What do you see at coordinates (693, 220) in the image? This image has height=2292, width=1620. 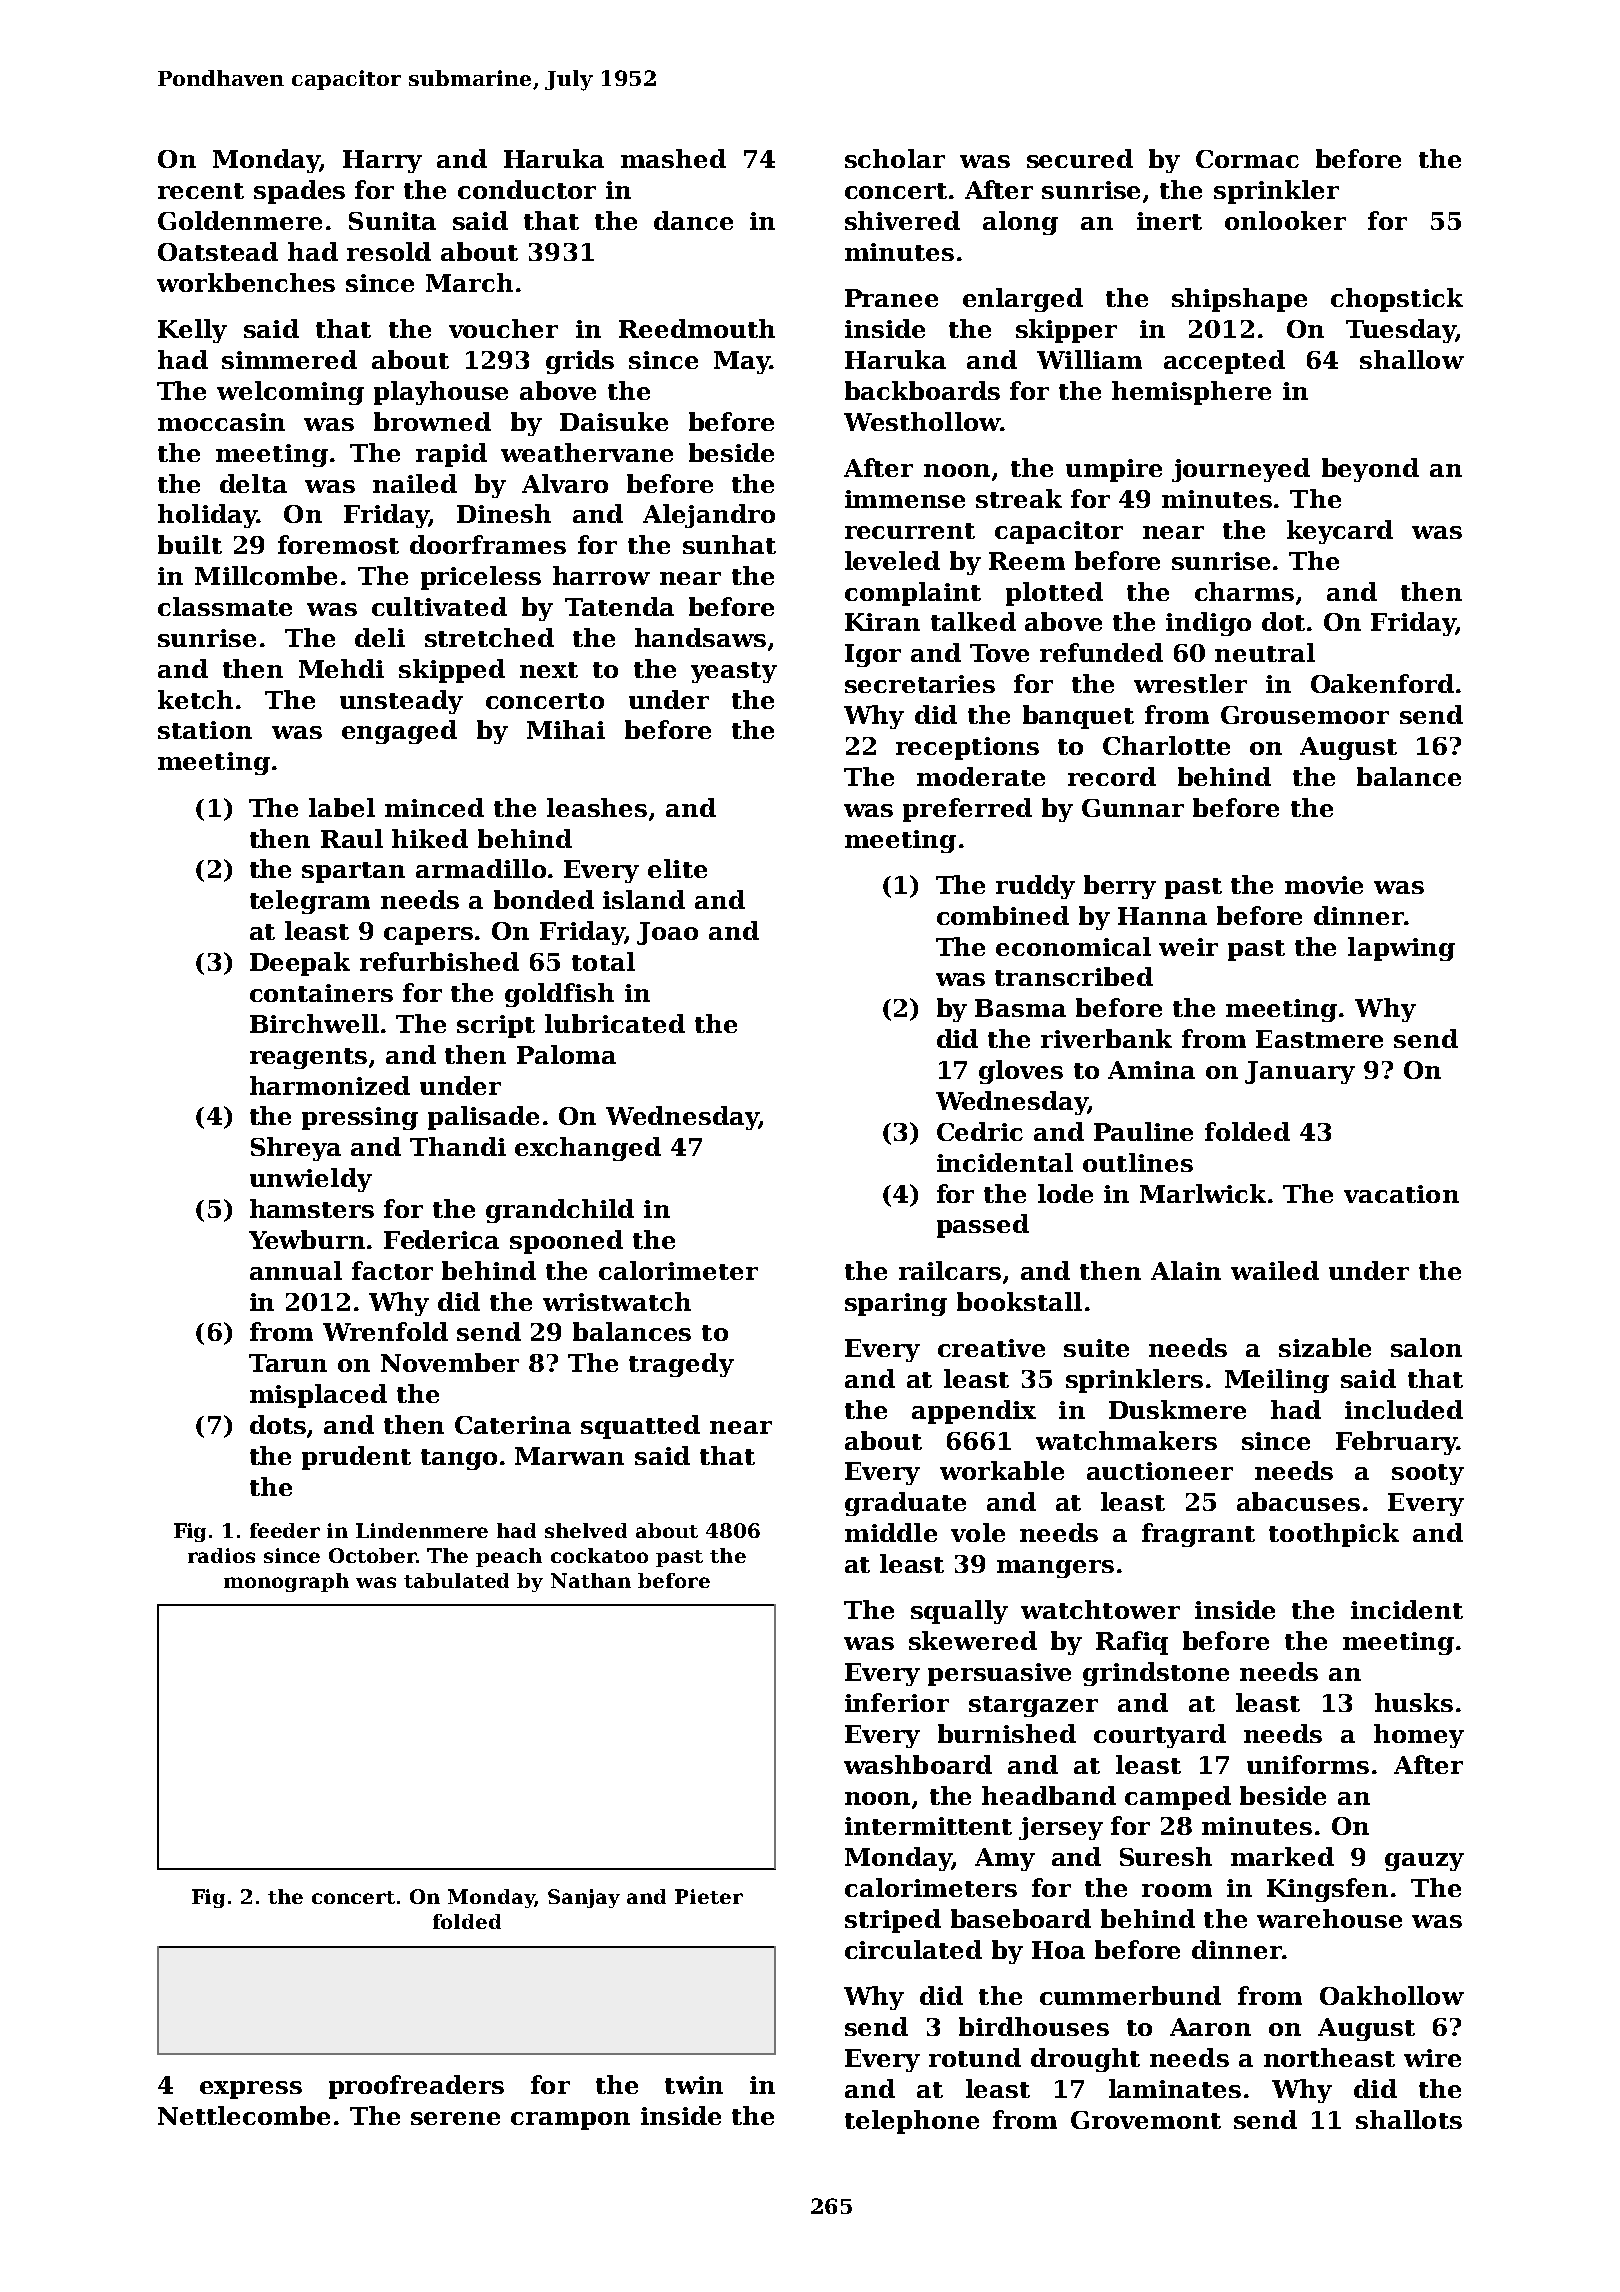 I see `dance` at bounding box center [693, 220].
